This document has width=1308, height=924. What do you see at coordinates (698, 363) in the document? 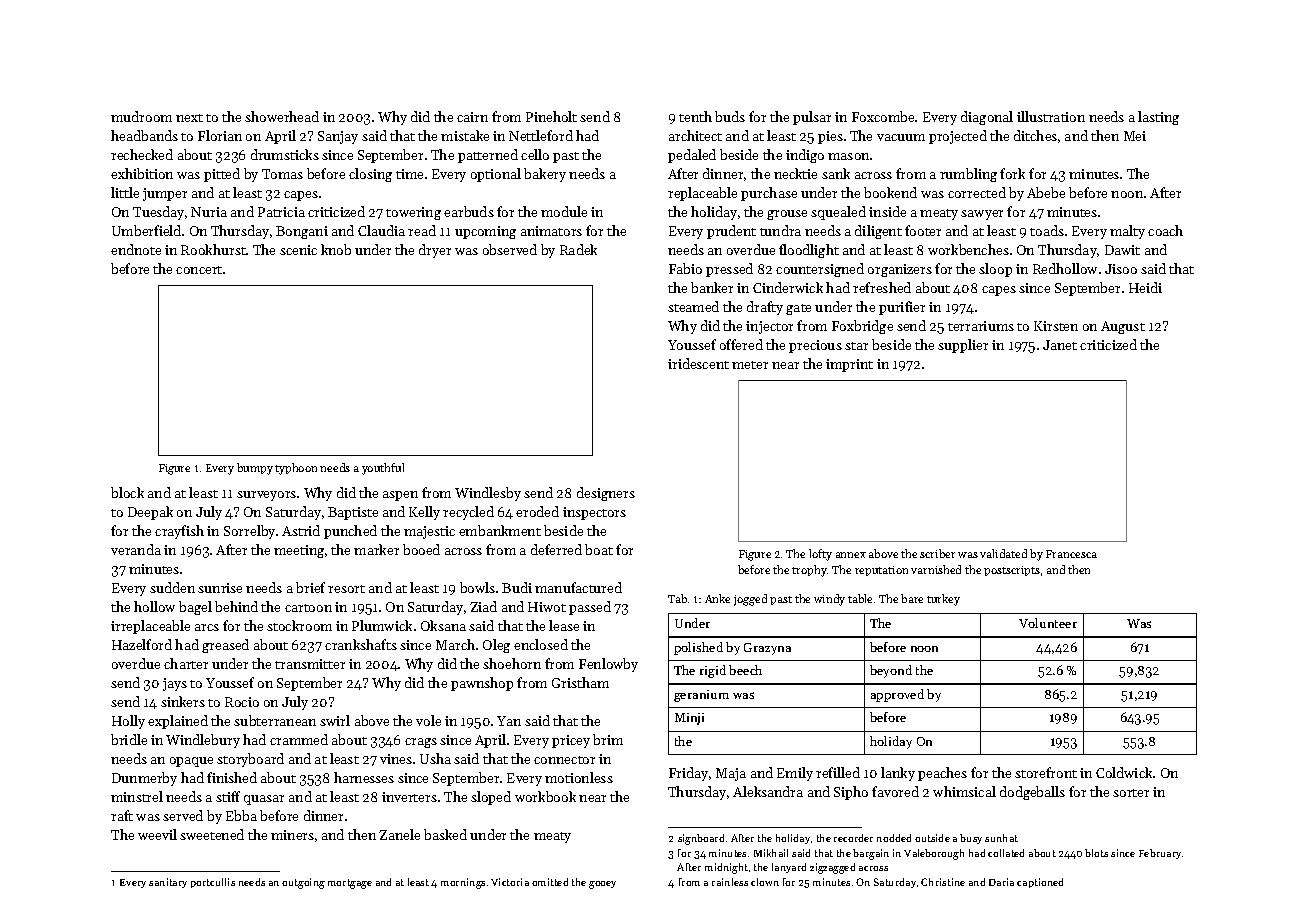
I see `iridescent` at bounding box center [698, 363].
